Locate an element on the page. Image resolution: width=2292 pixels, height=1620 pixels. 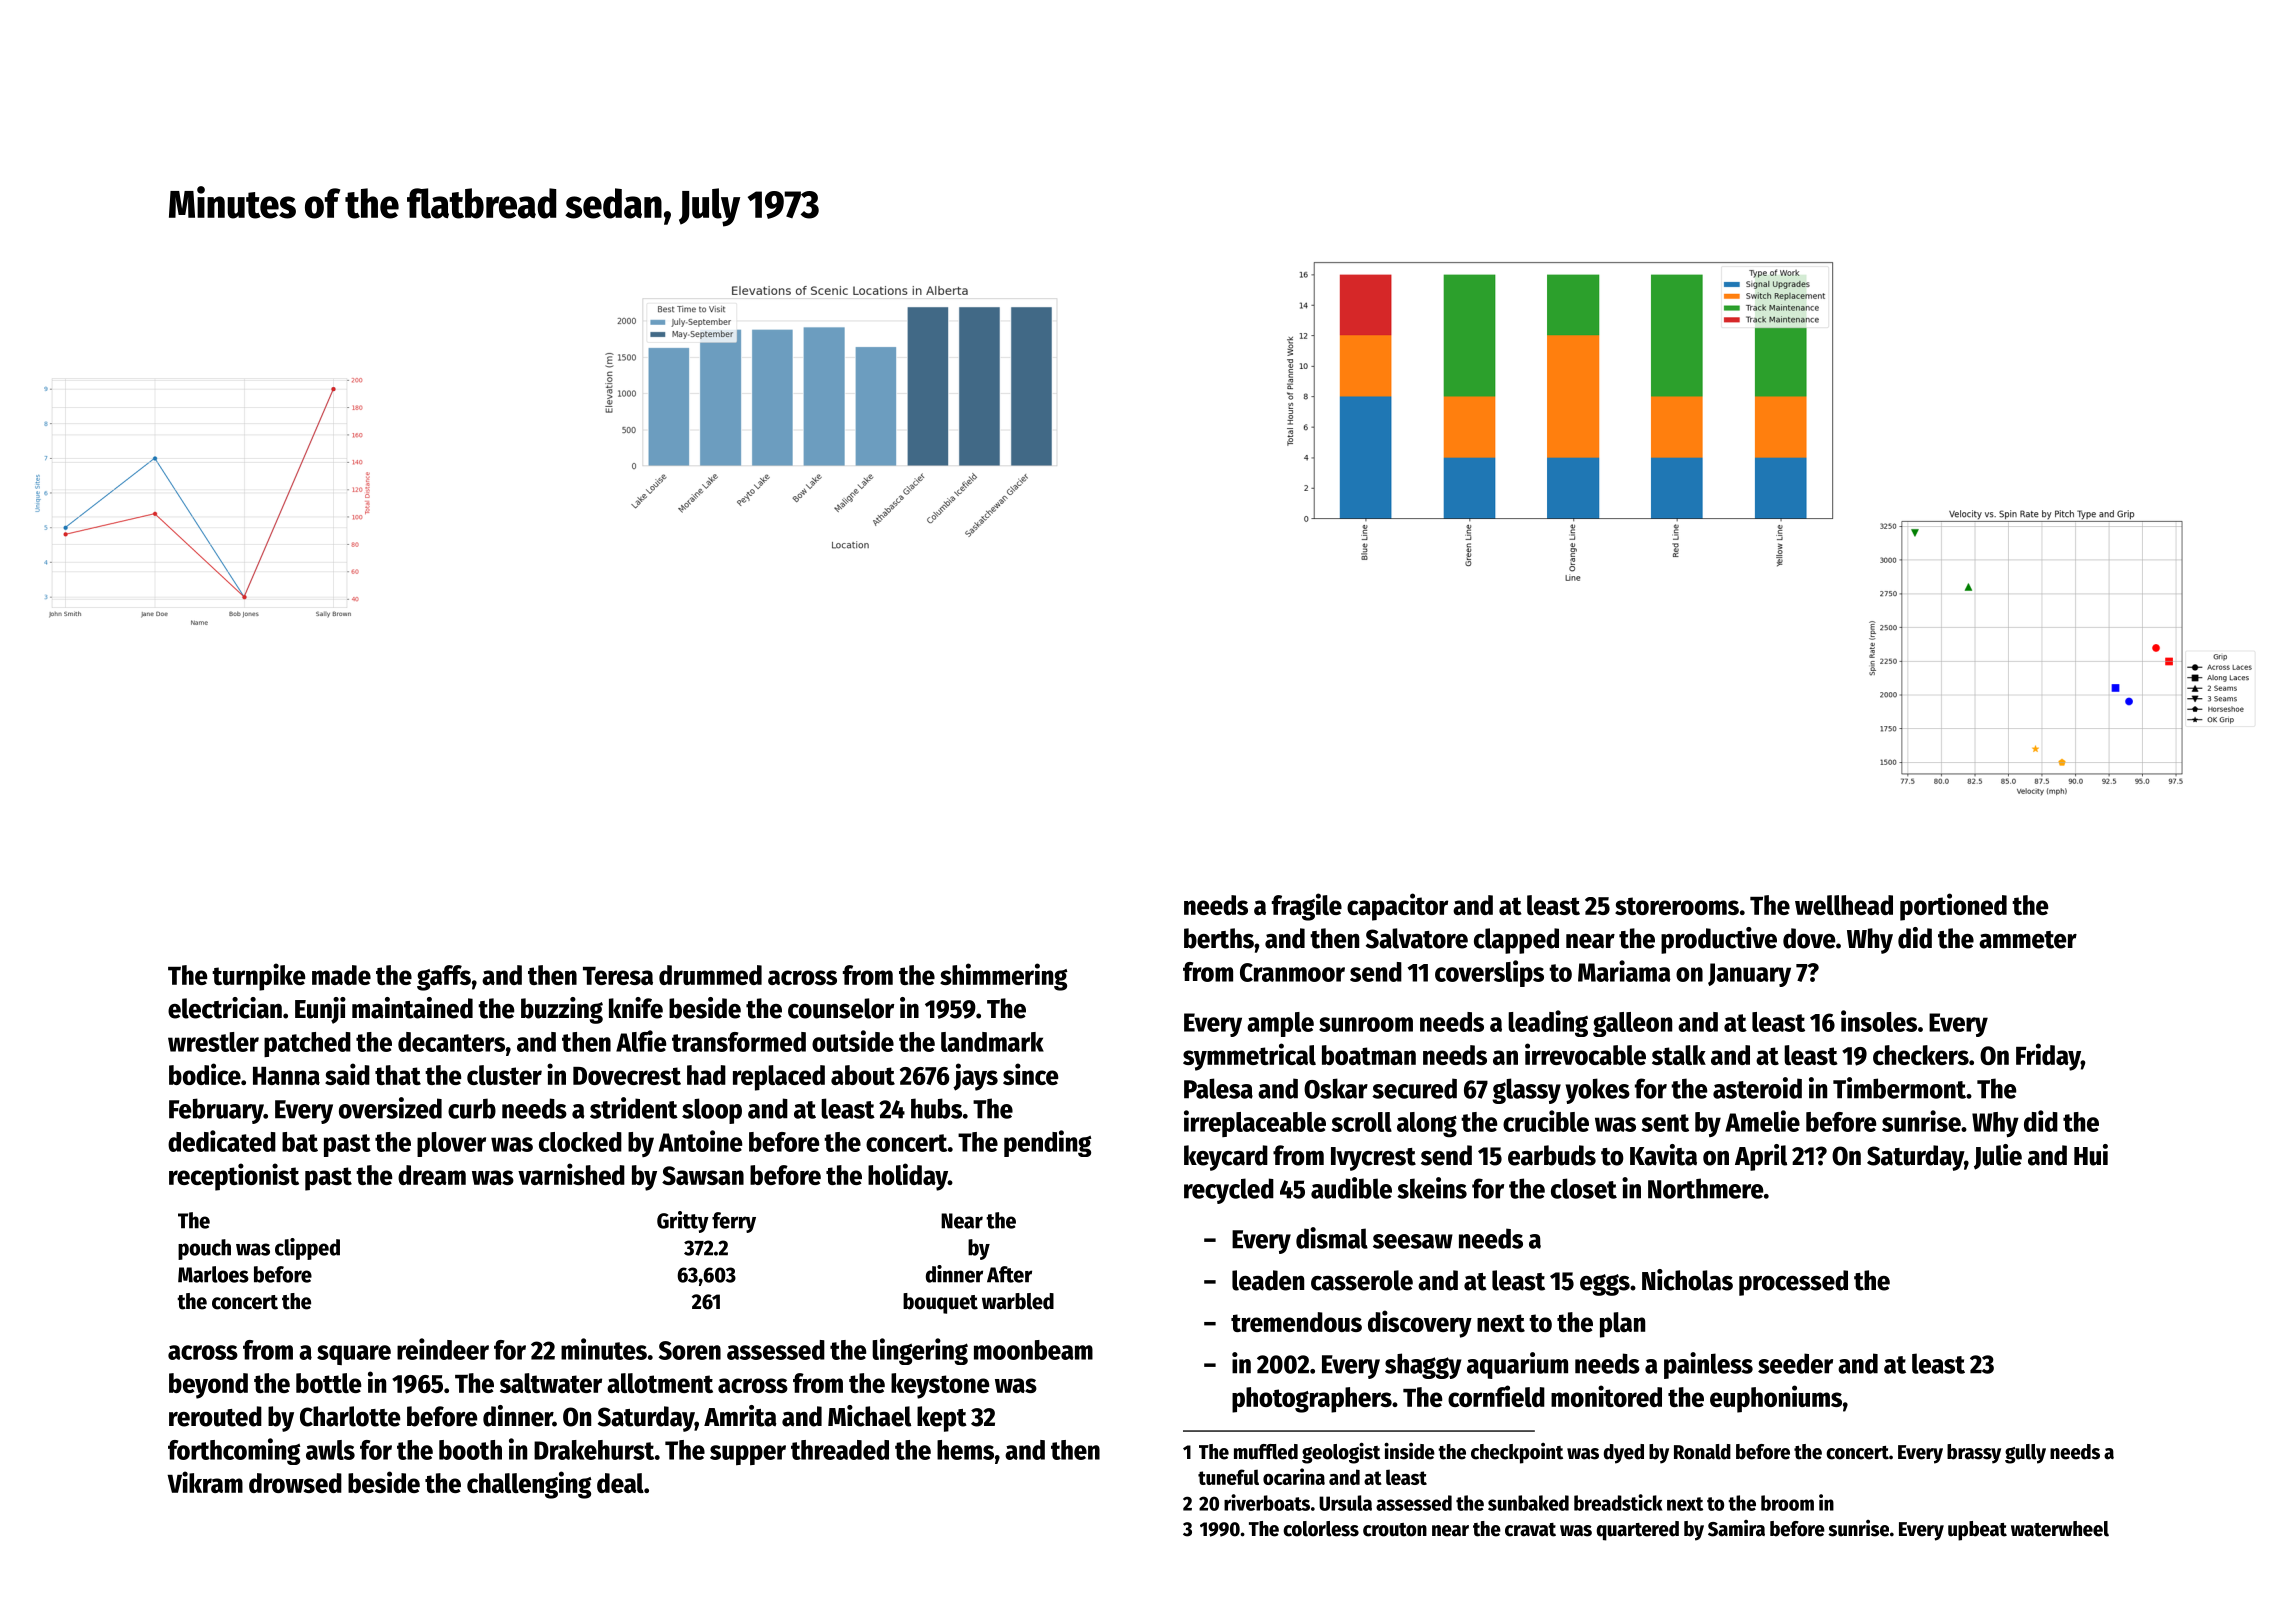
audible is located at coordinates (1351, 1188).
